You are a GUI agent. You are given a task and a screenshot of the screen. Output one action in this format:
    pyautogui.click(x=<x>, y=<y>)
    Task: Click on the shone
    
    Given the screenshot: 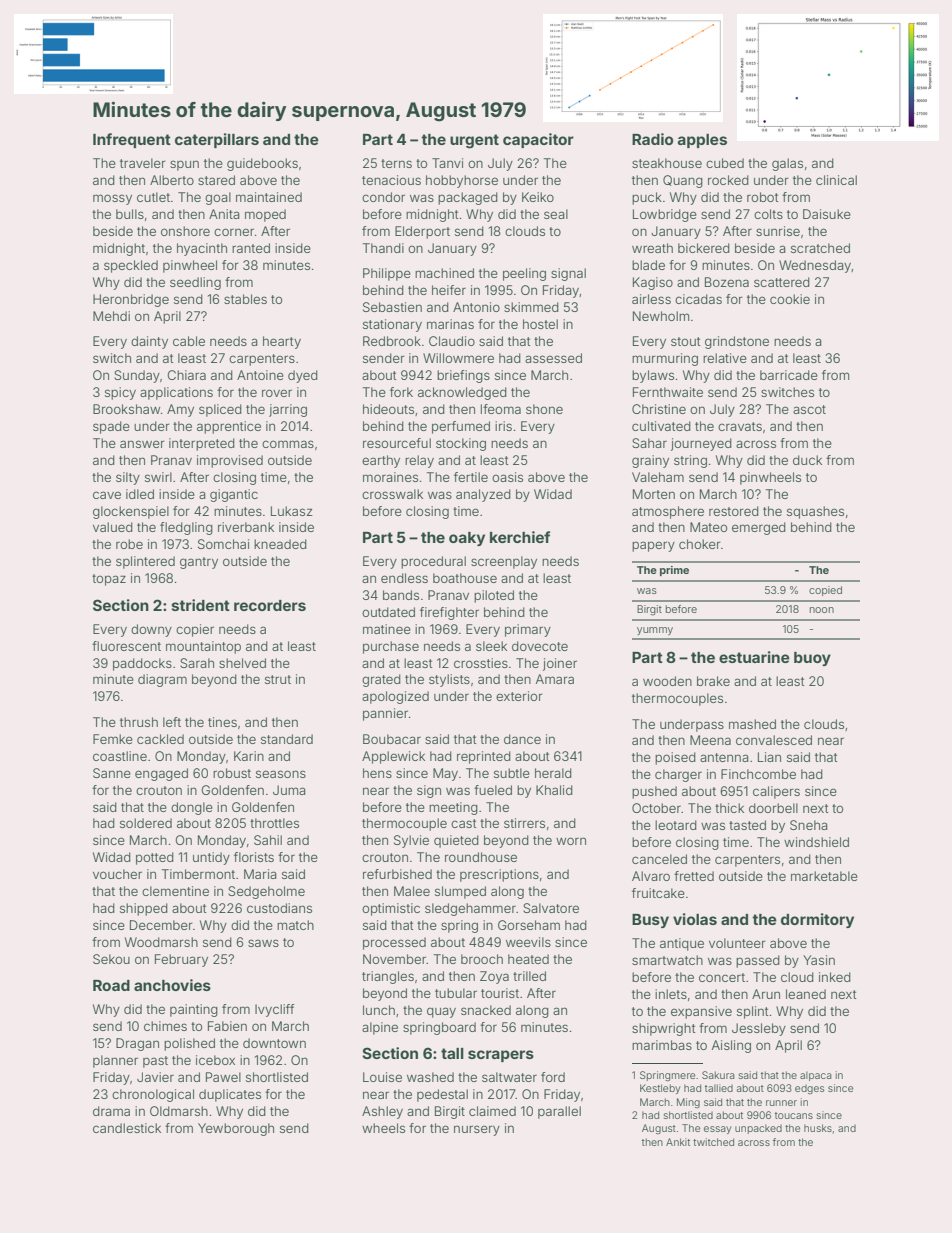 What is the action you would take?
    pyautogui.click(x=544, y=409)
